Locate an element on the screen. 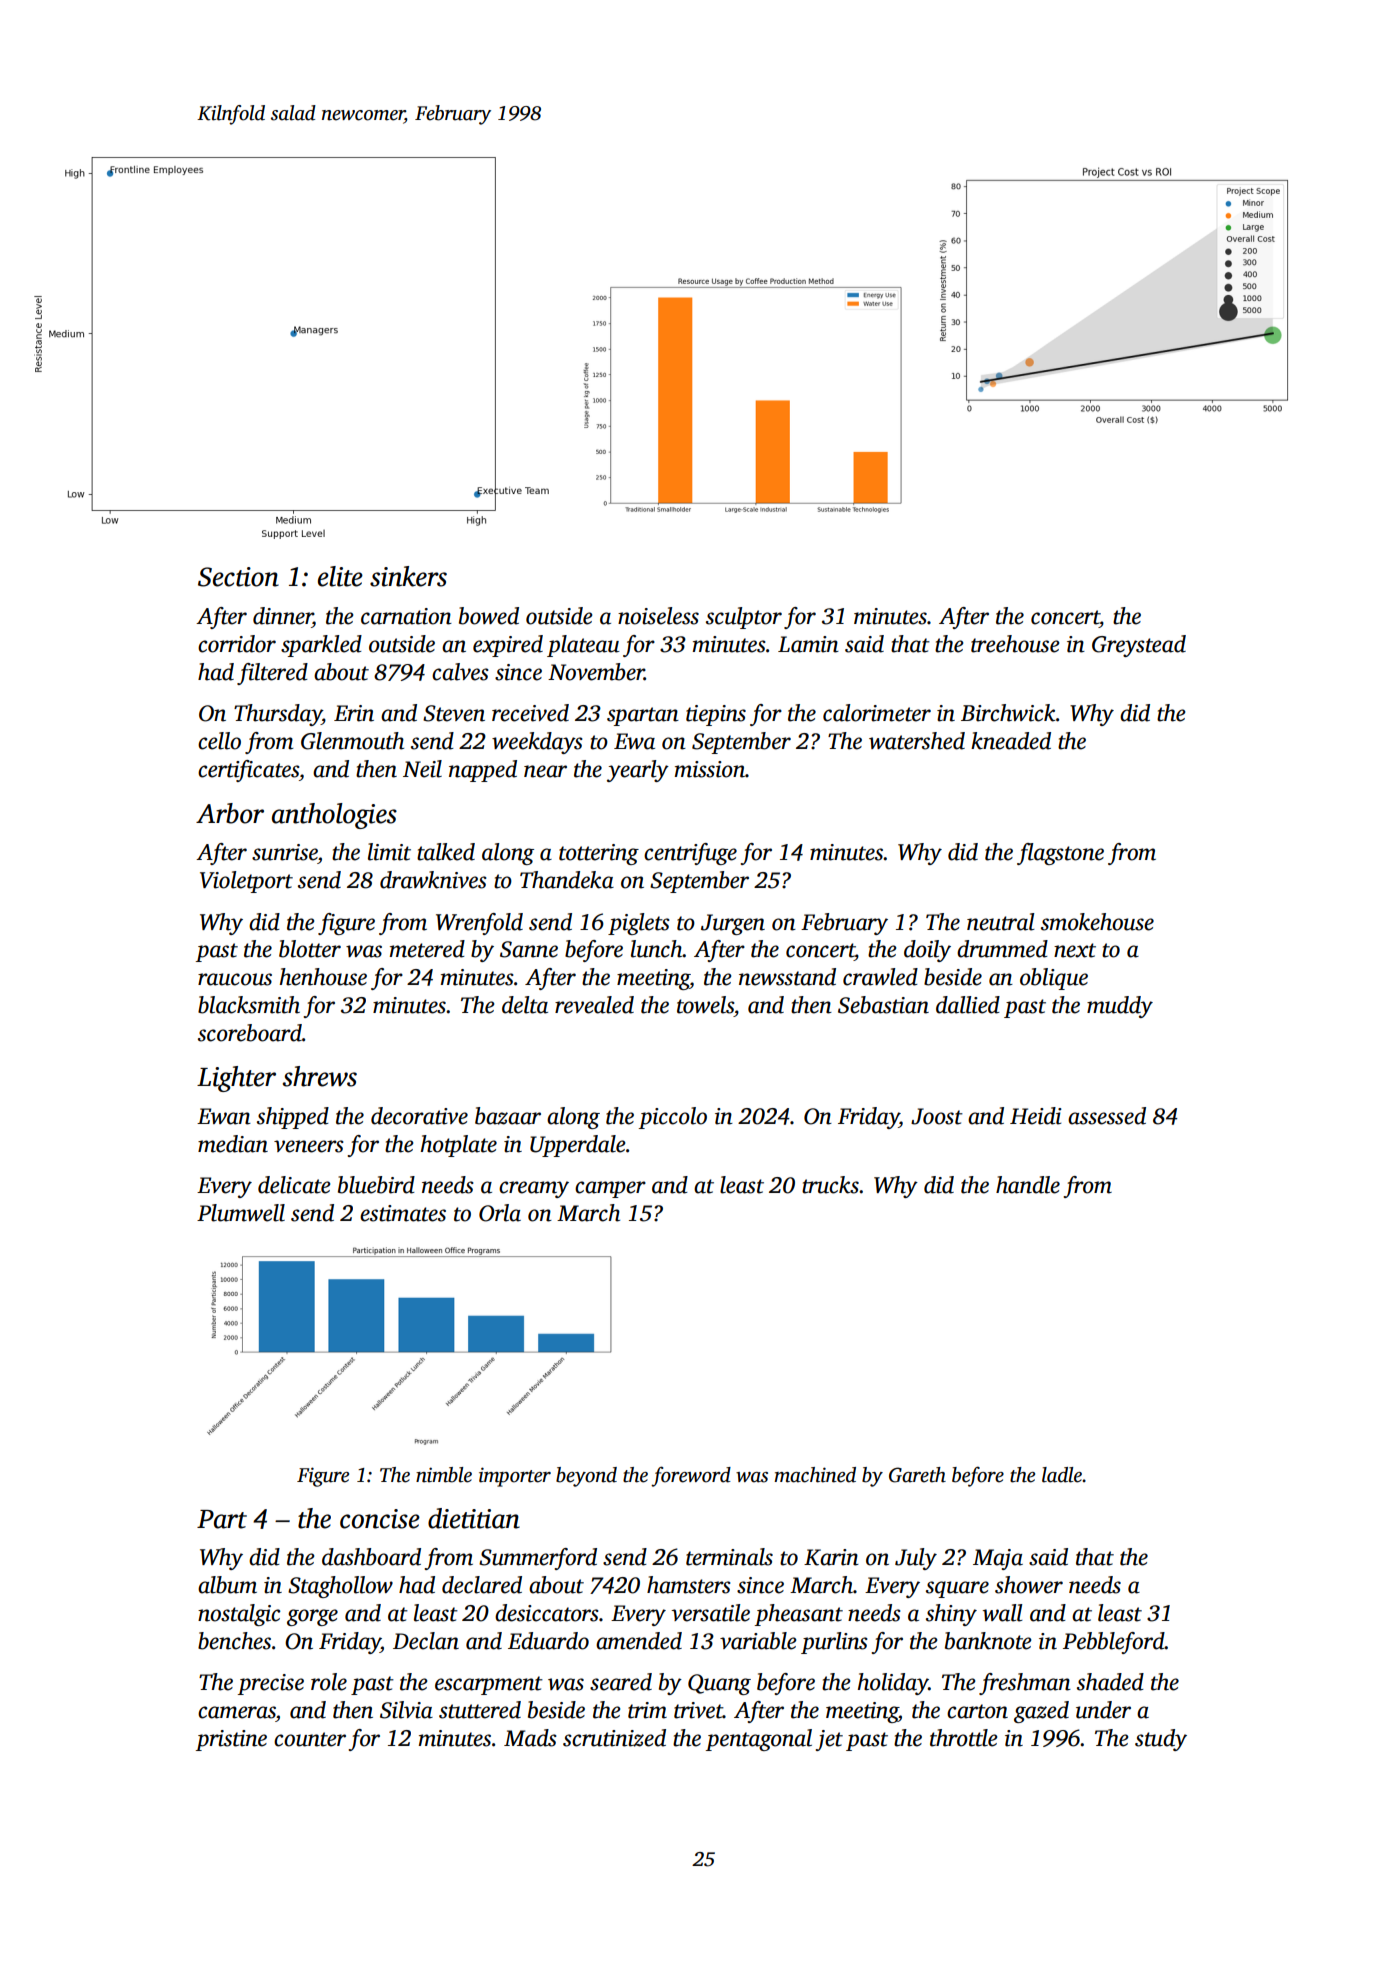  sculptor is located at coordinates (744, 618).
